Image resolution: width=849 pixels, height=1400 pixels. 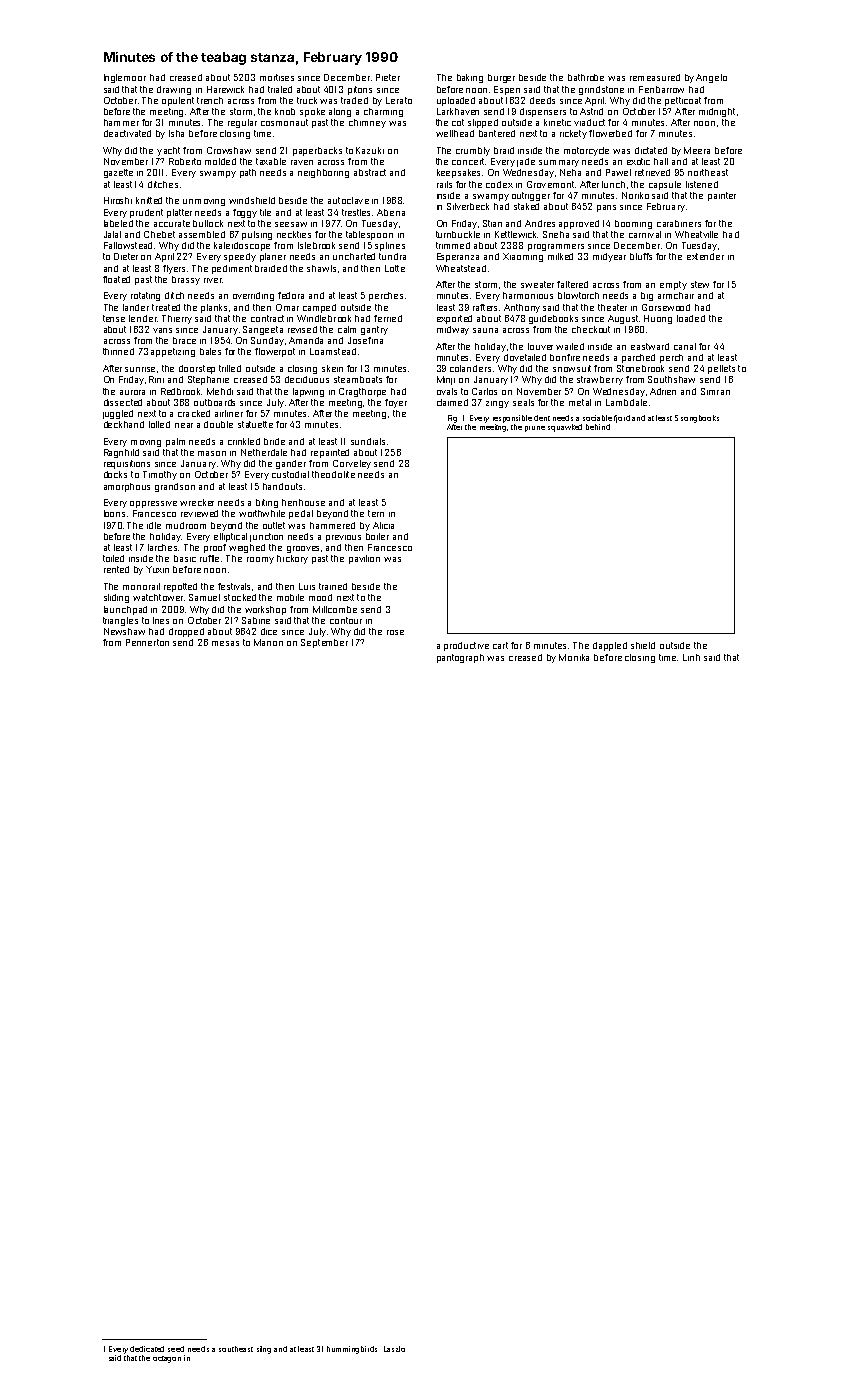 What do you see at coordinates (721, 369) in the document?
I see `pellets` at bounding box center [721, 369].
